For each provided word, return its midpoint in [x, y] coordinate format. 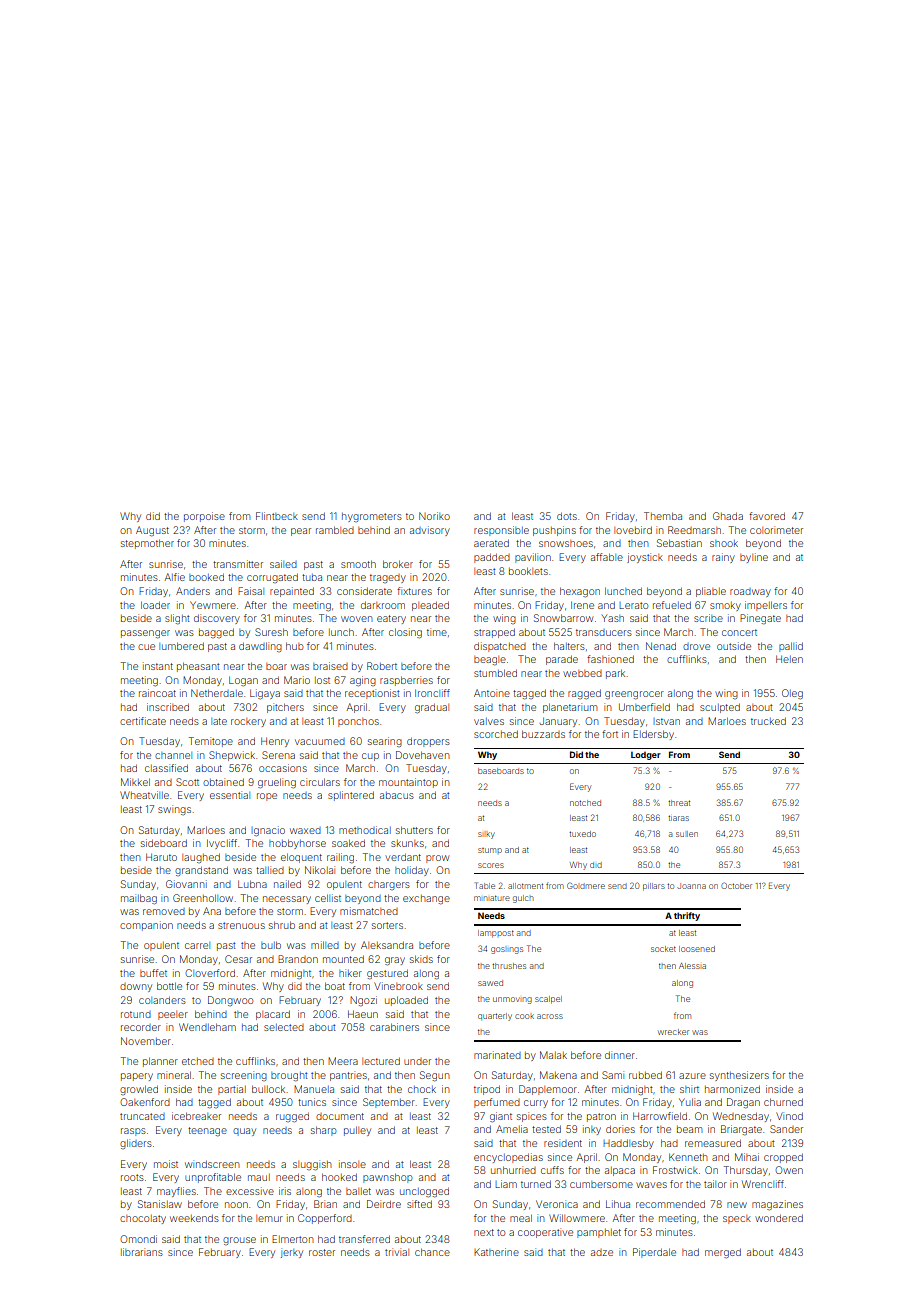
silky [486, 835]
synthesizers [739, 1076]
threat [679, 803]
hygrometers [372, 517]
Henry [275, 742]
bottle [169, 986]
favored [767, 516]
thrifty [687, 916]
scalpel [548, 1000]
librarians [142, 1252]
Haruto [161, 857]
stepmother [147, 544]
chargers [389, 885]
